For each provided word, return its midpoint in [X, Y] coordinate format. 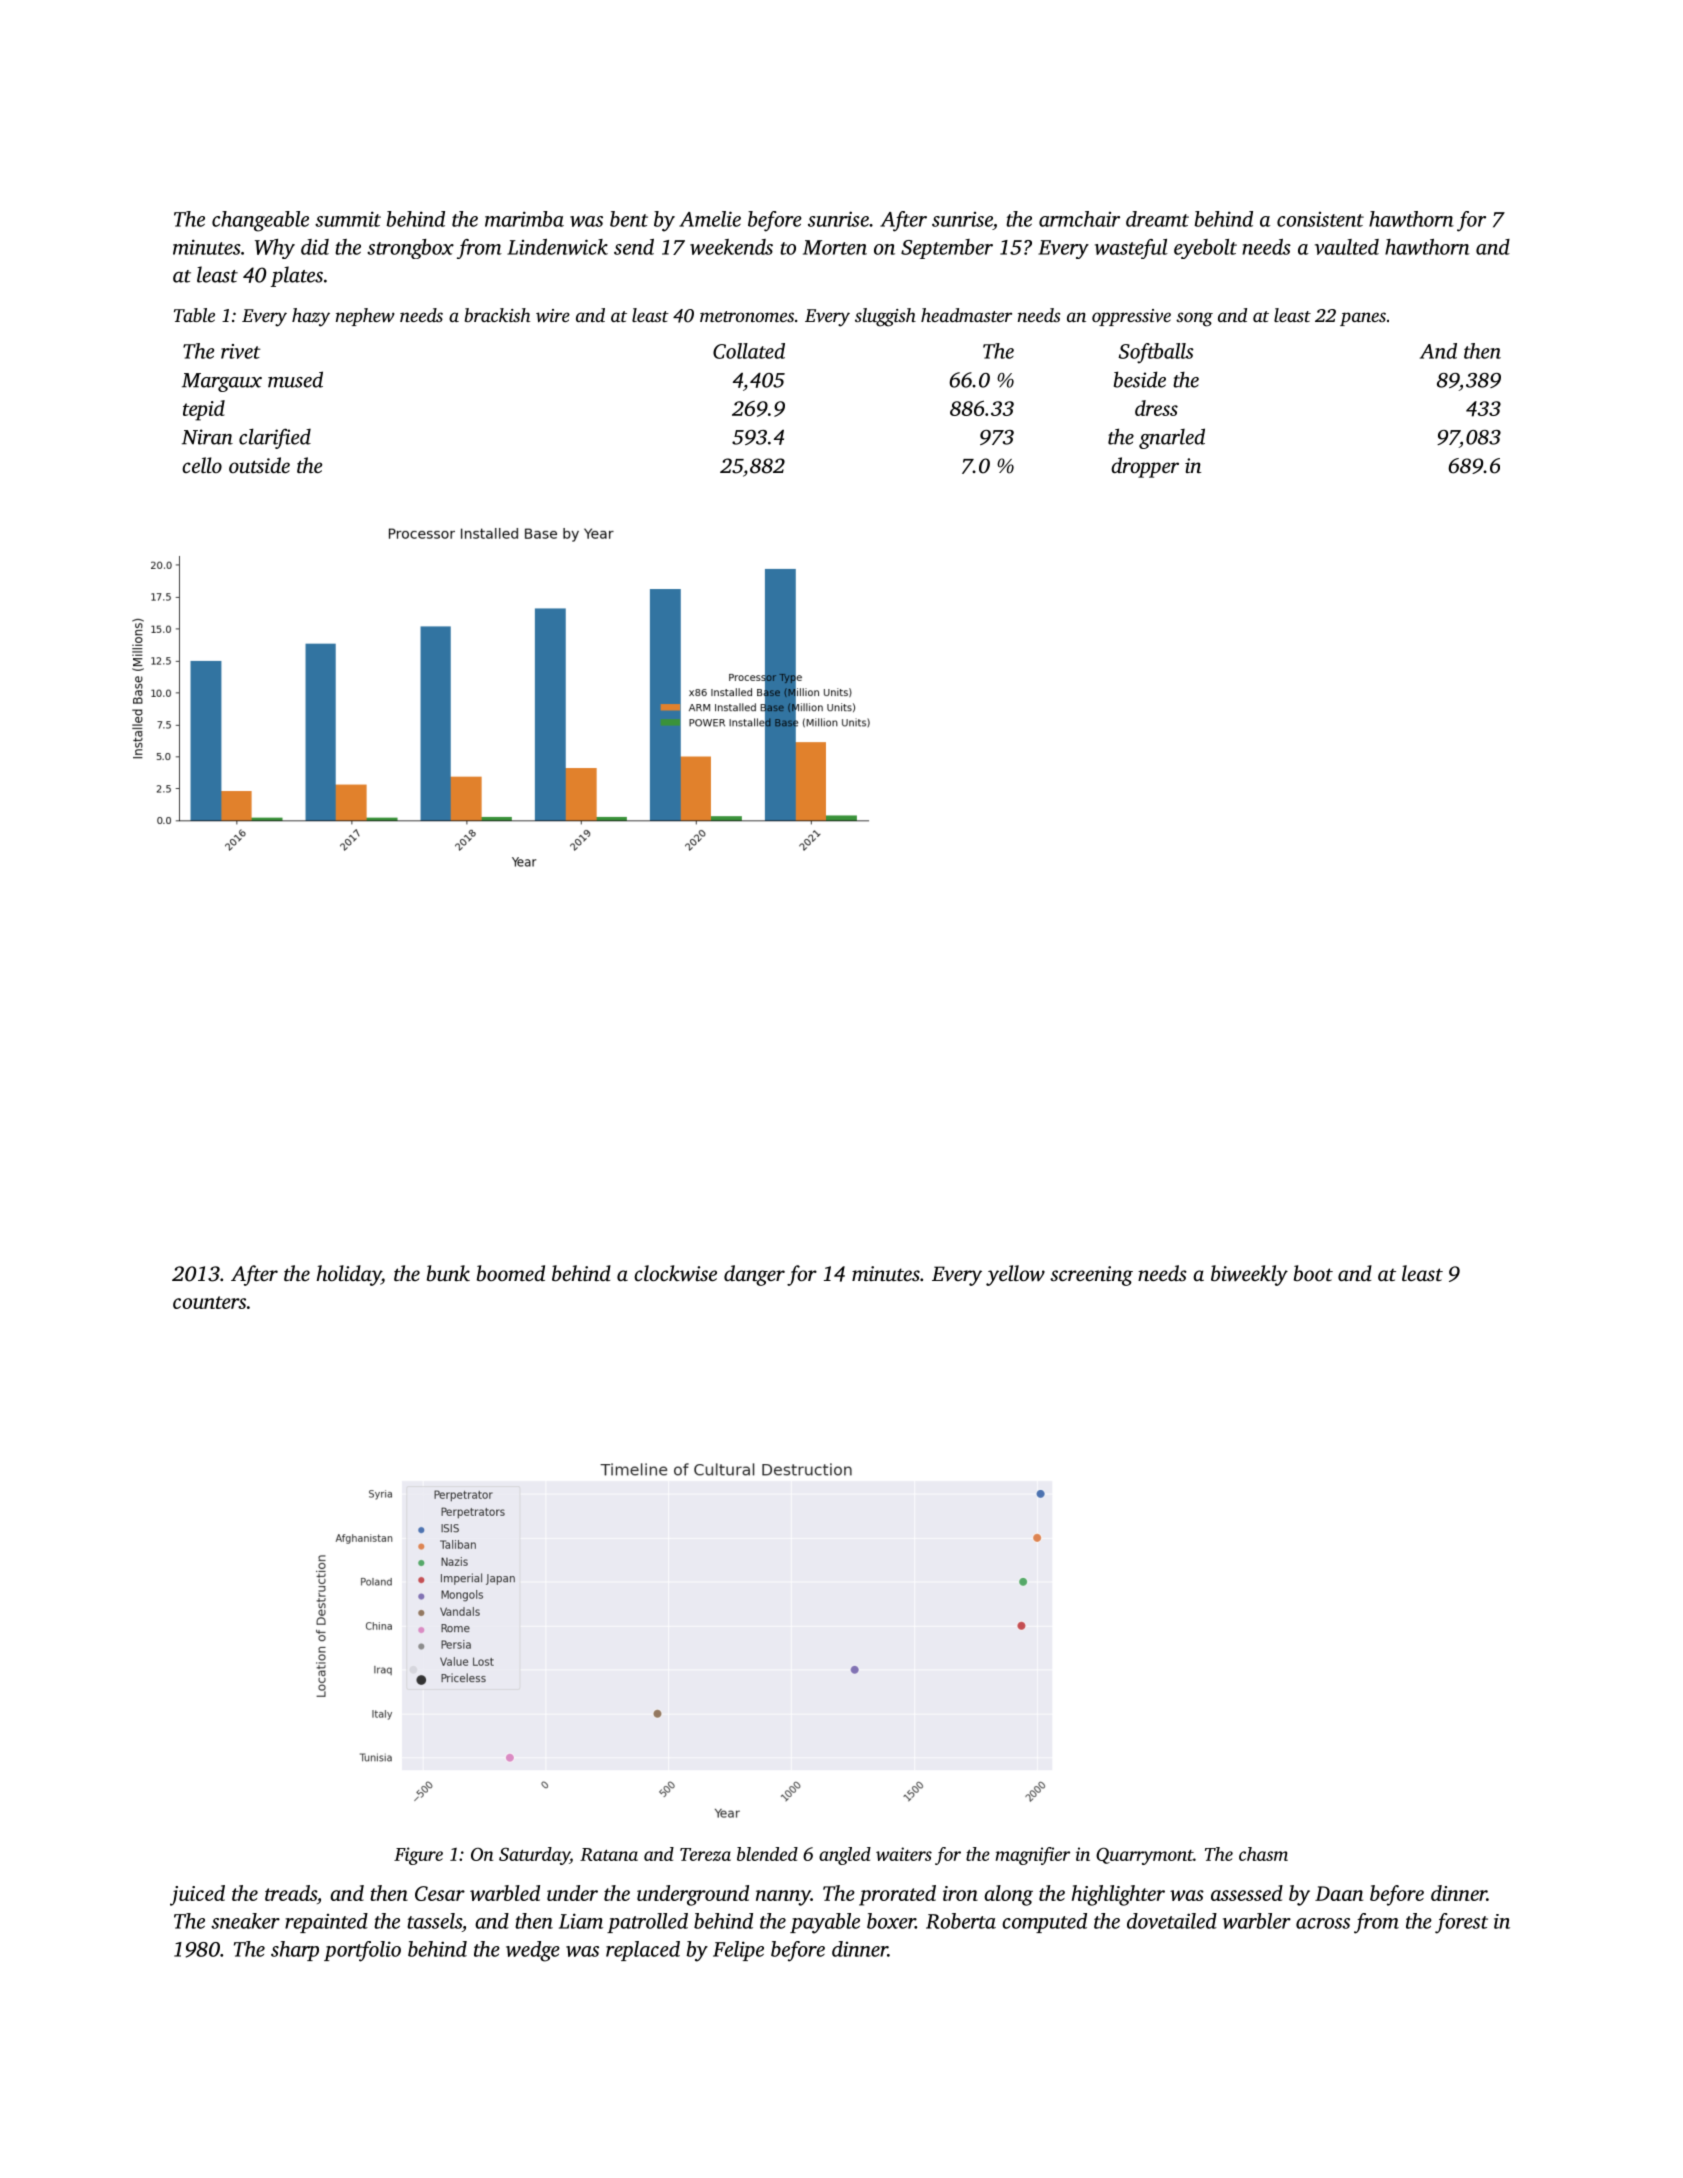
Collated [749, 351]
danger [754, 1275]
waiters [904, 1854]
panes [1363, 319]
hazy [311, 317]
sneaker [245, 1921]
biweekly [1249, 1275]
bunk [448, 1273]
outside [259, 465]
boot [1313, 1273]
